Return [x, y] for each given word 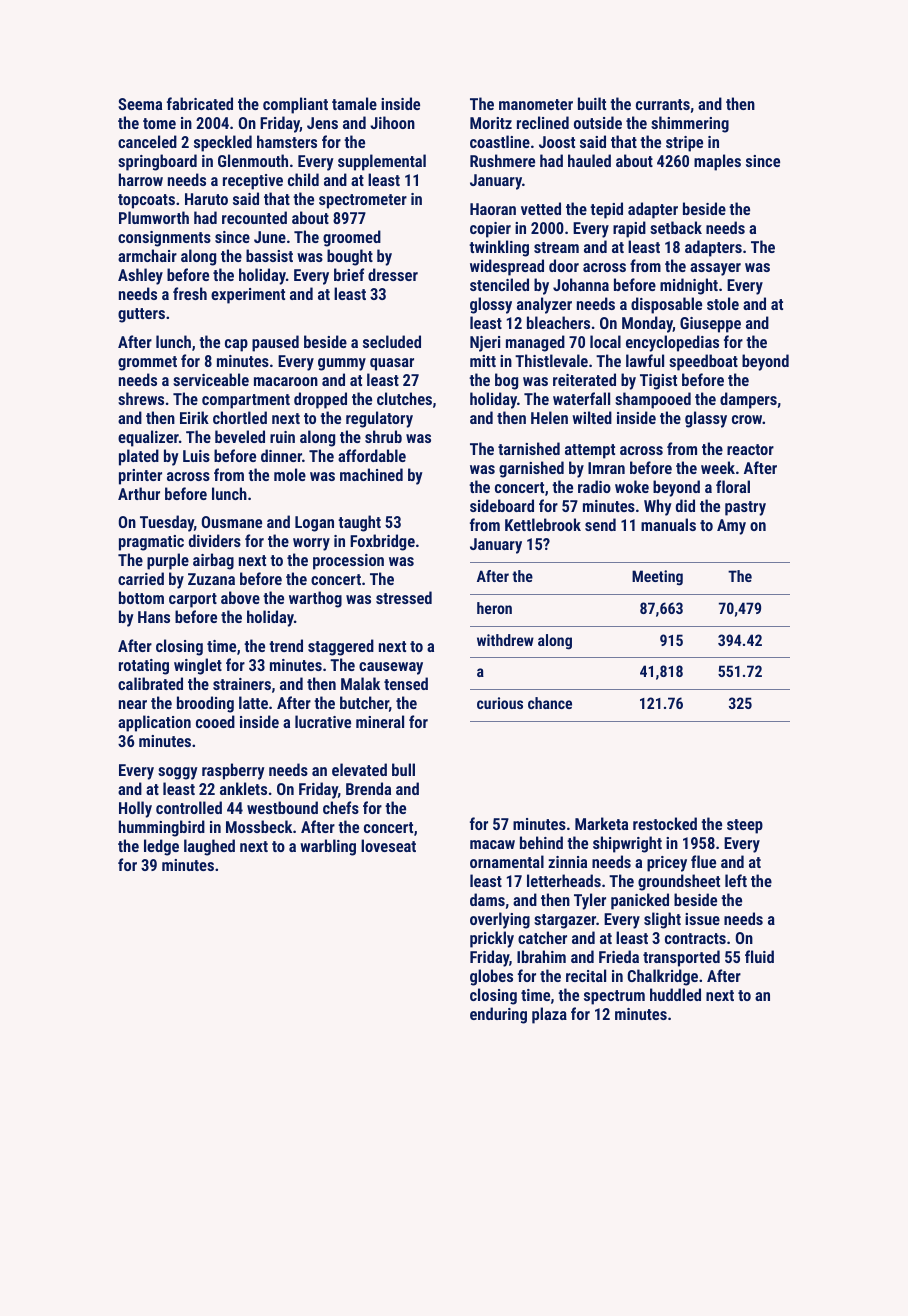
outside [598, 122]
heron [494, 608]
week [718, 467]
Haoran [493, 209]
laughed [209, 847]
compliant [295, 105]
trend [286, 645]
